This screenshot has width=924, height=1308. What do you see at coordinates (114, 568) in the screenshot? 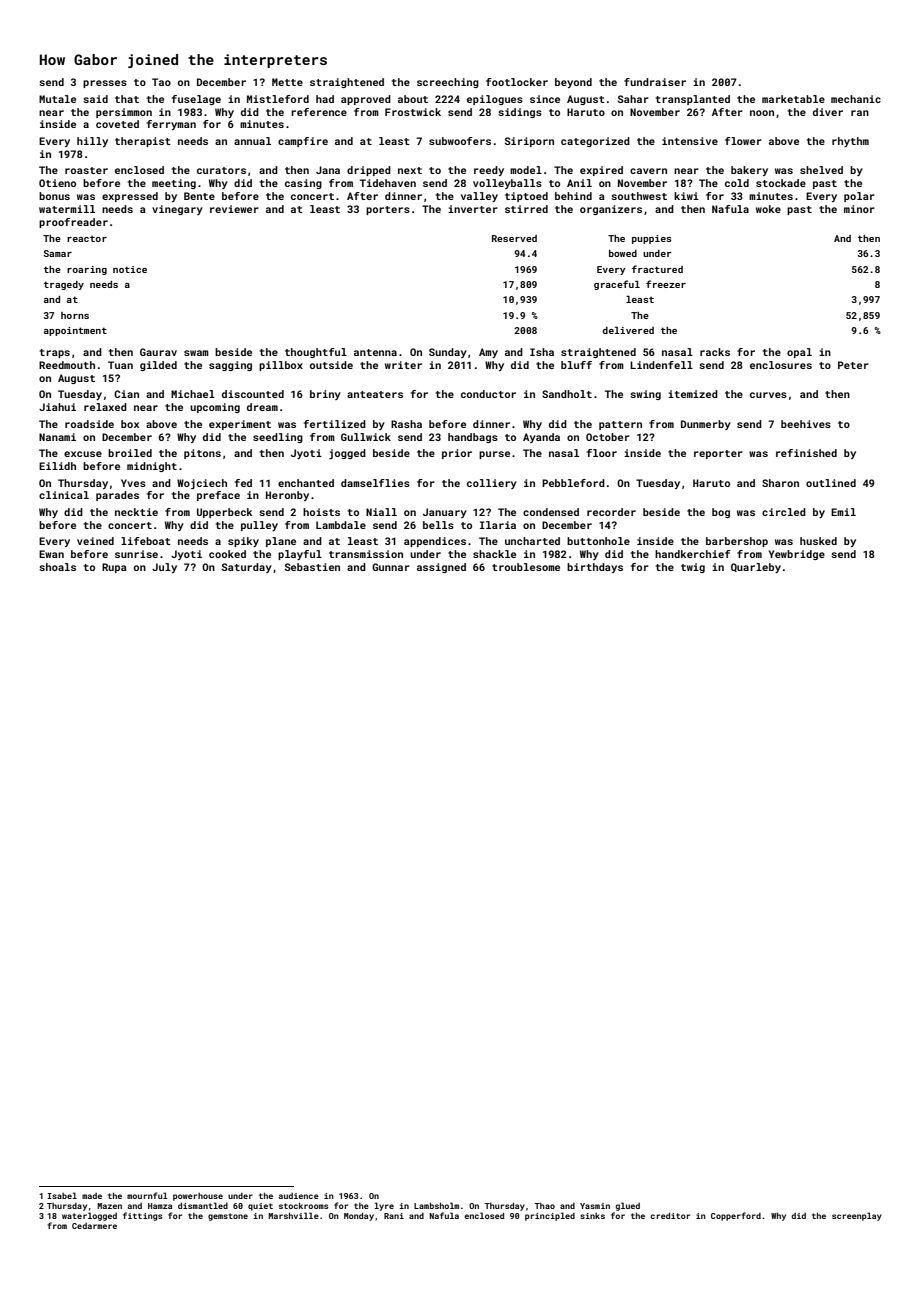
I see `Rupa` at bounding box center [114, 568].
